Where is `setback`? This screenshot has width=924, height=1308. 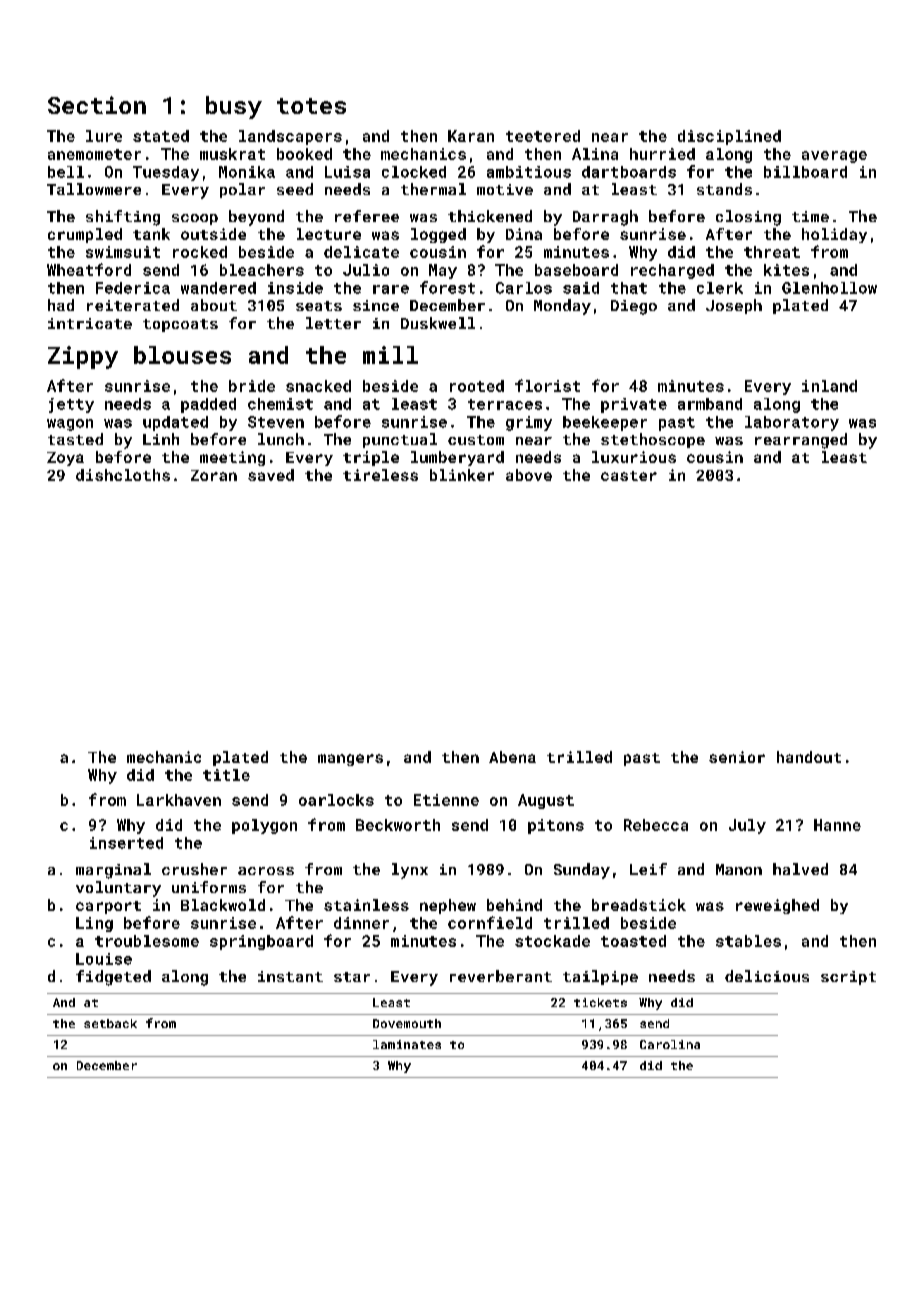 setback is located at coordinates (110, 1023).
